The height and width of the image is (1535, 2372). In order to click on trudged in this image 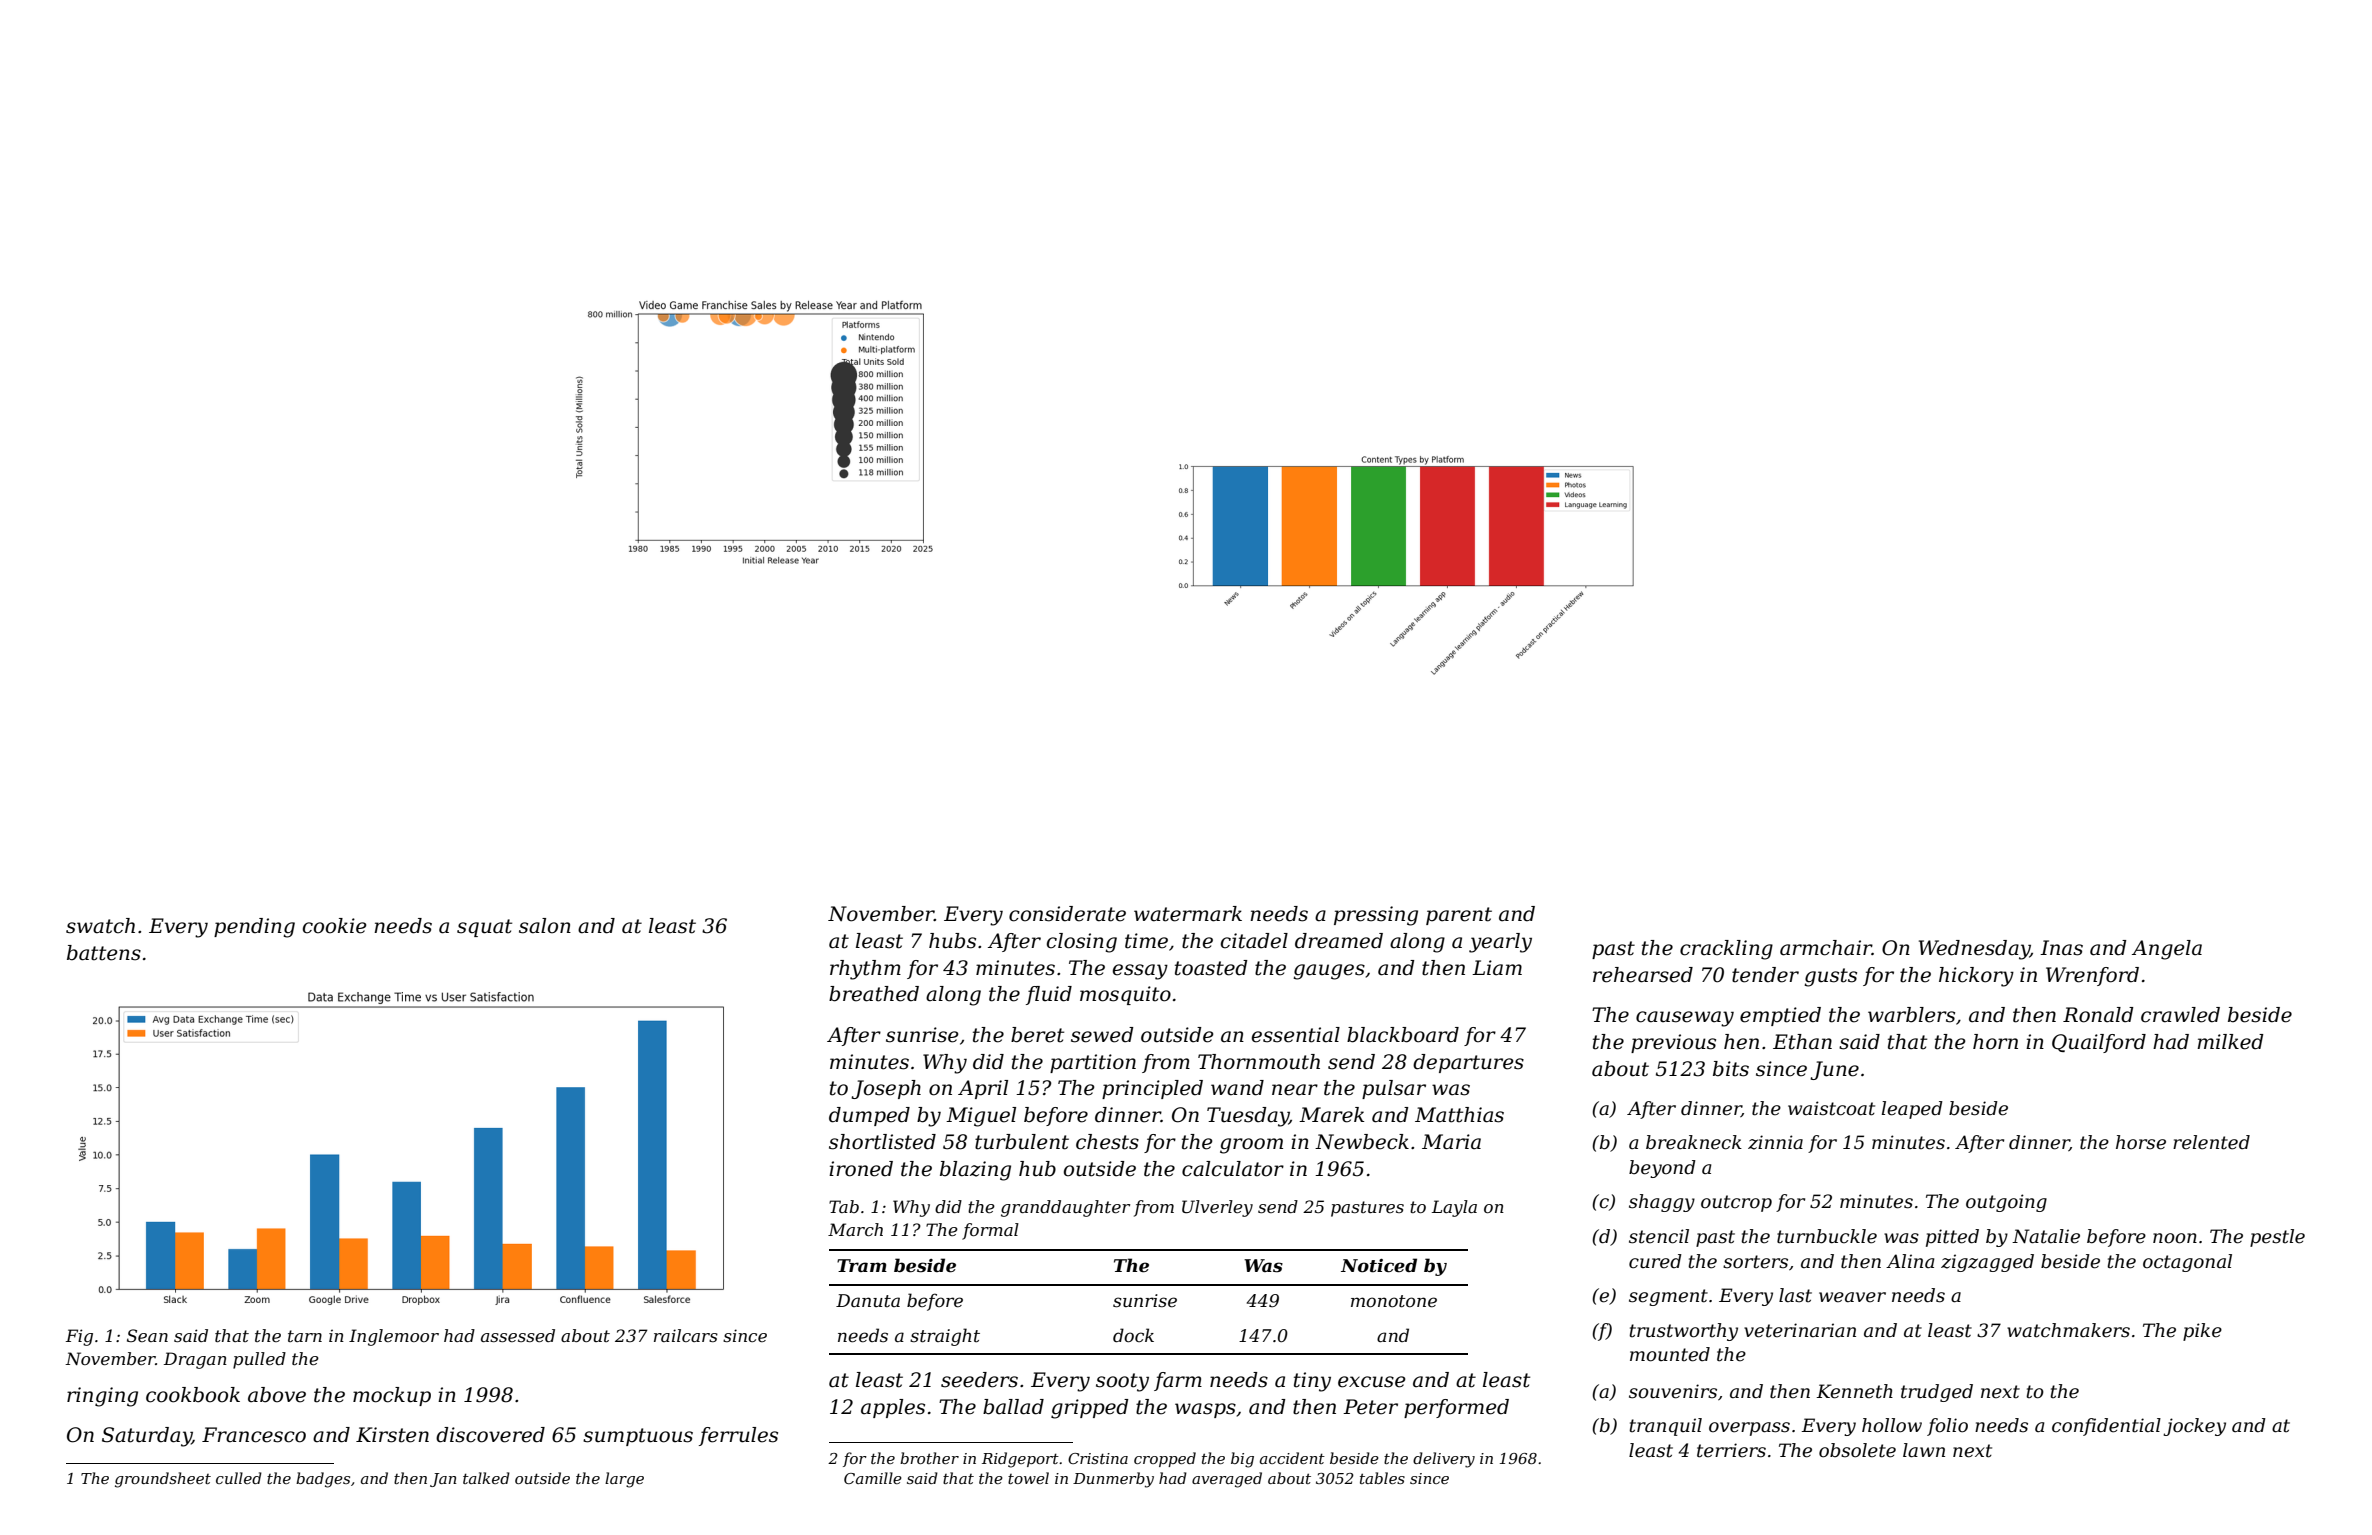, I will do `click(1937, 1393)`.
